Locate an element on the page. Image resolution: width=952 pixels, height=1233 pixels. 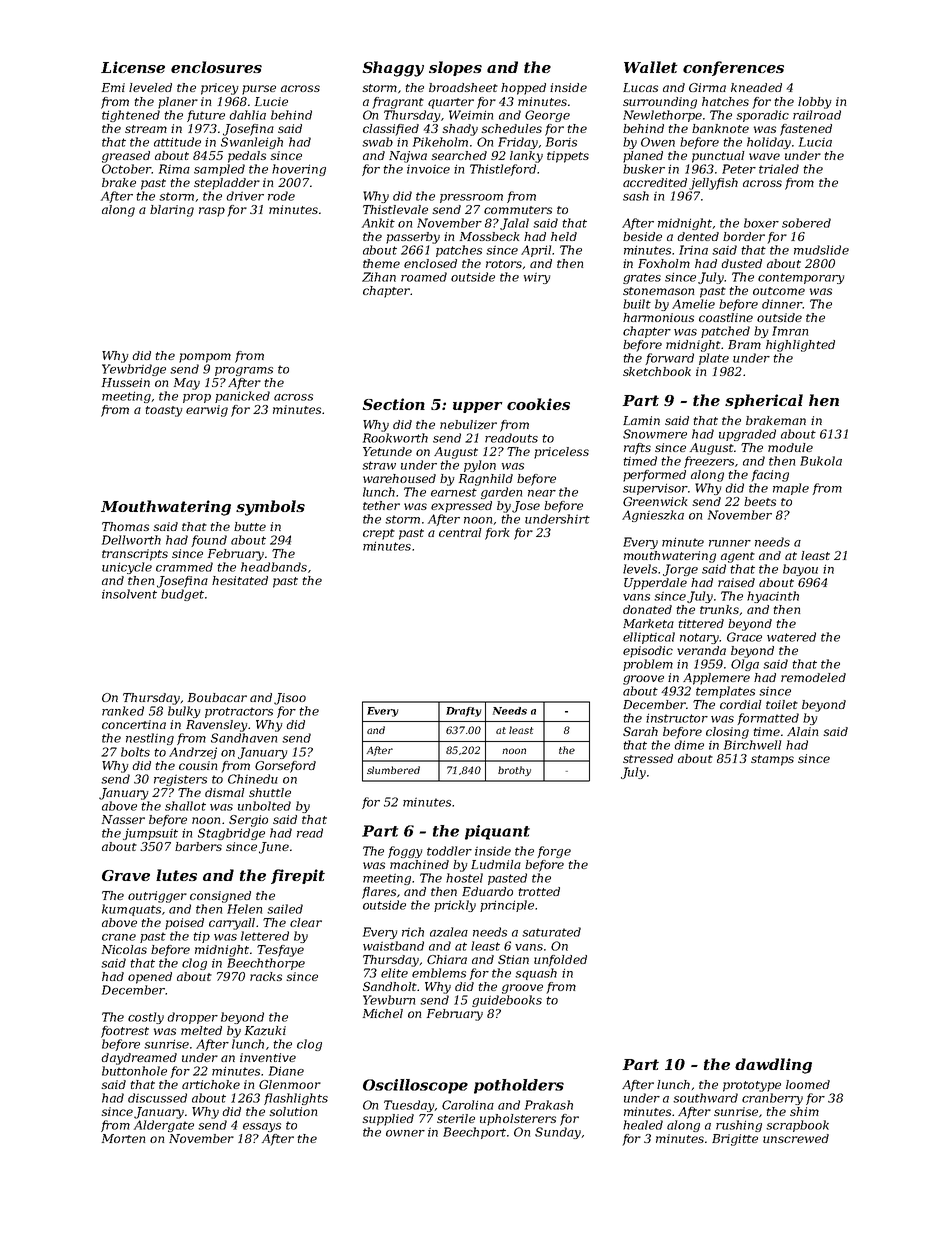
owner is located at coordinates (405, 1133).
